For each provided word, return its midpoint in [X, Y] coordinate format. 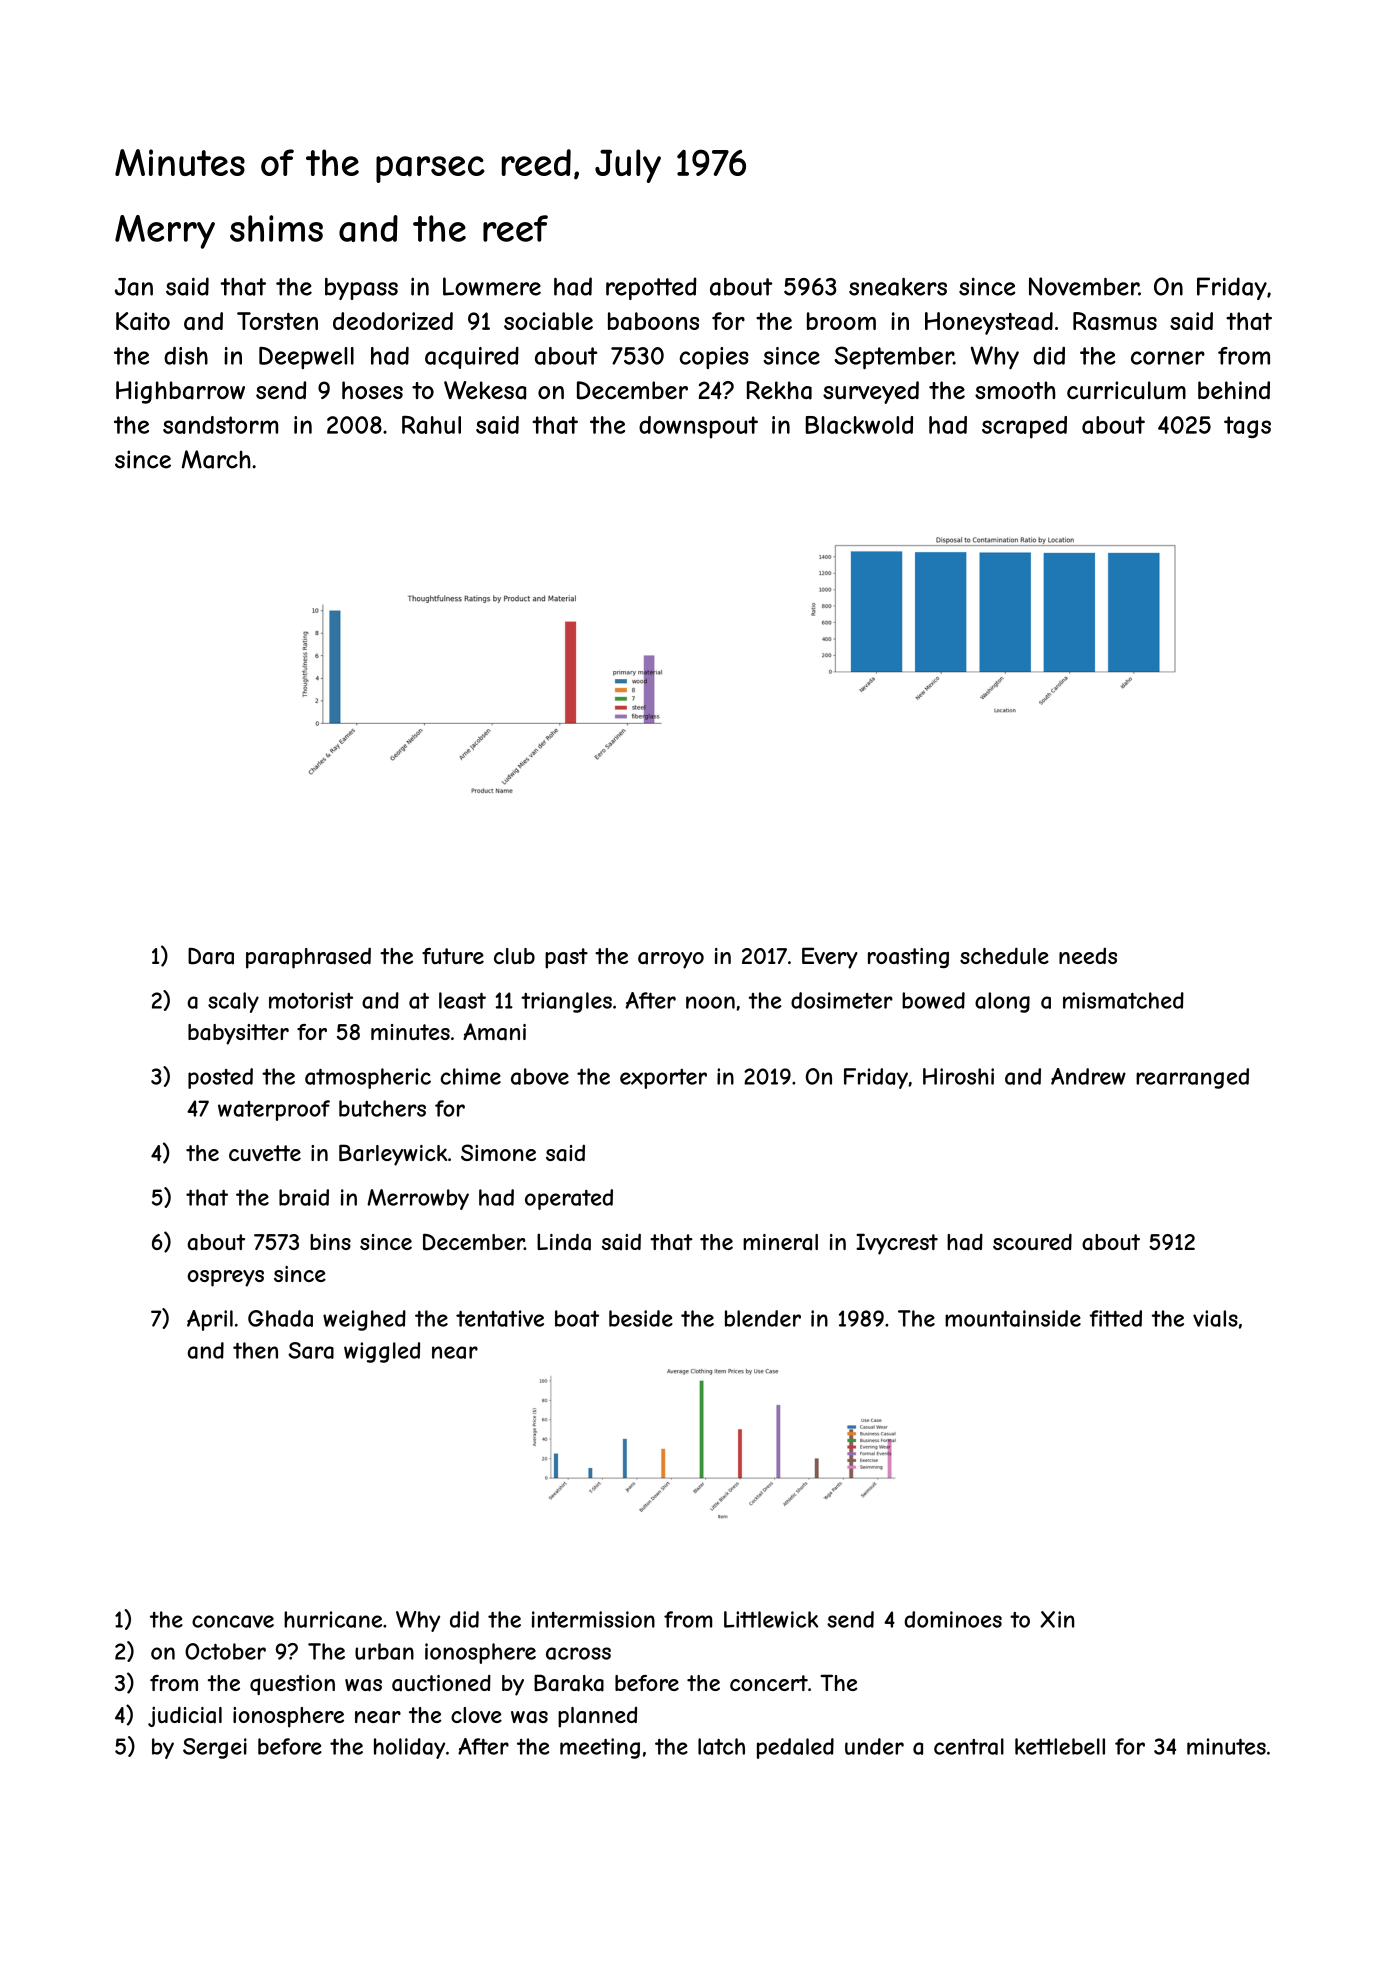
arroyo [671, 960]
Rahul [431, 425]
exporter [663, 1079]
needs [1088, 956]
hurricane [333, 1619]
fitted [1116, 1318]
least [462, 1000]
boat [577, 1318]
